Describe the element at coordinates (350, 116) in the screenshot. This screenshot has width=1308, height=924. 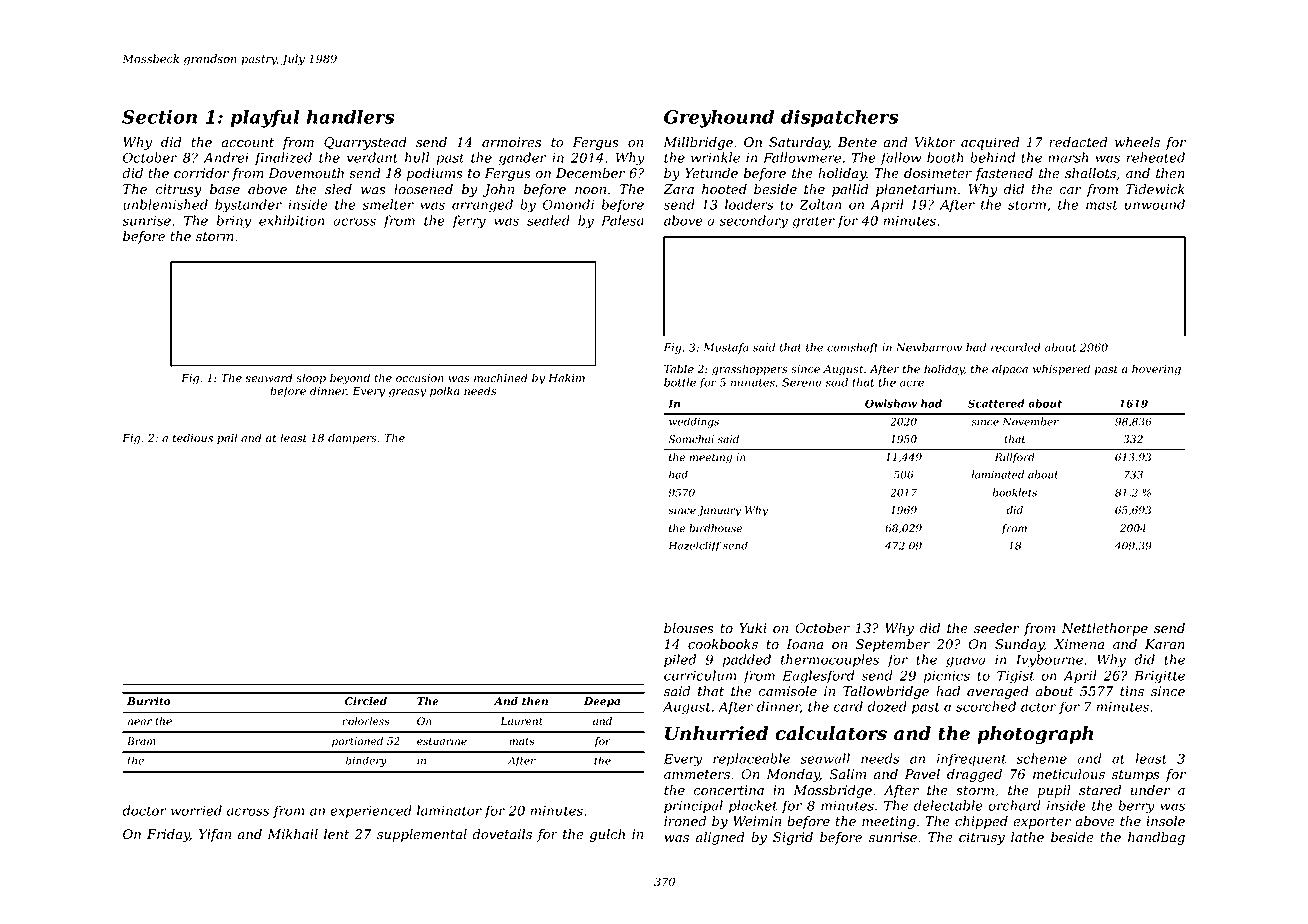
I see `handlers` at that location.
